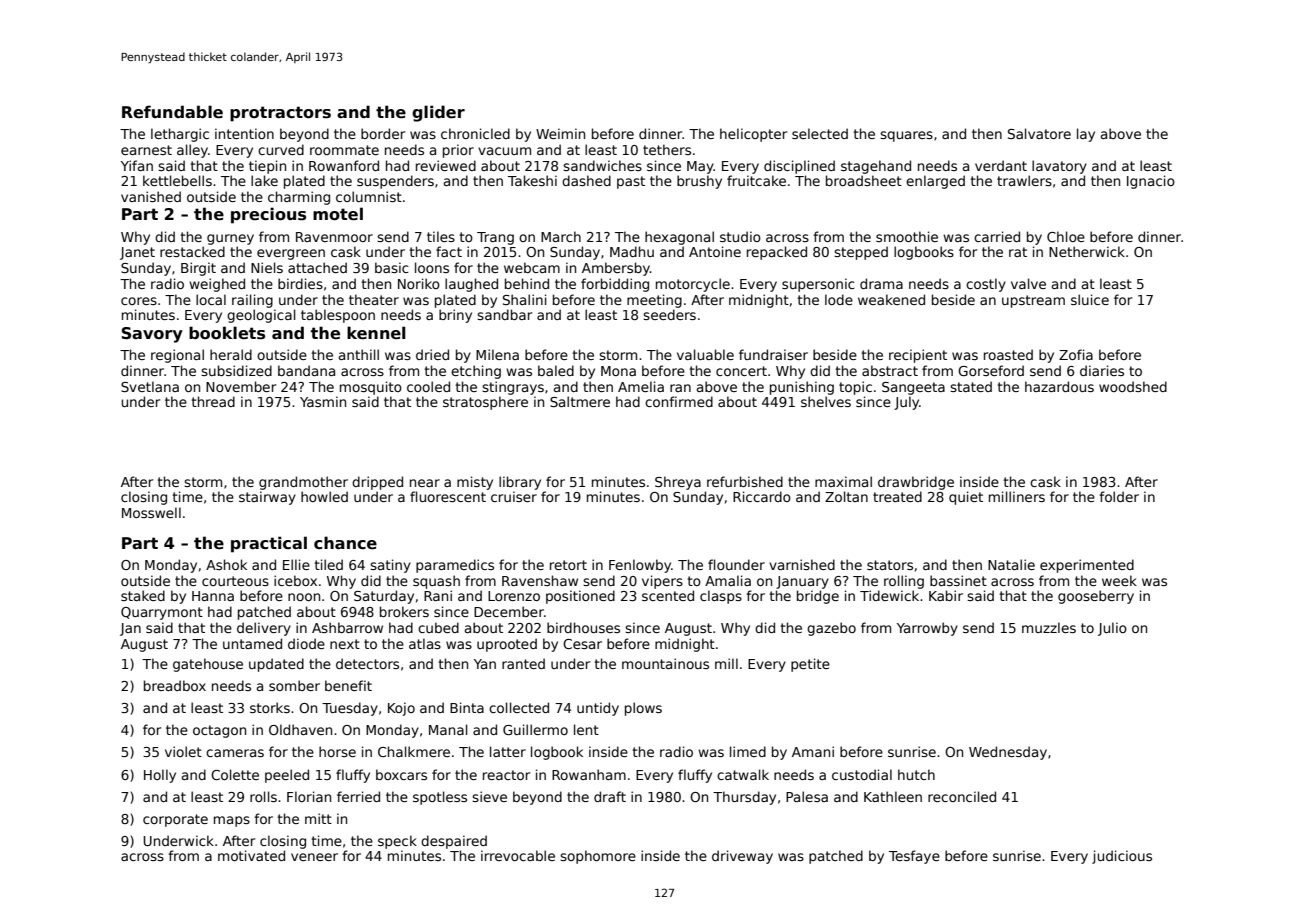  Describe the element at coordinates (906, 136) in the image. I see `squares` at that location.
